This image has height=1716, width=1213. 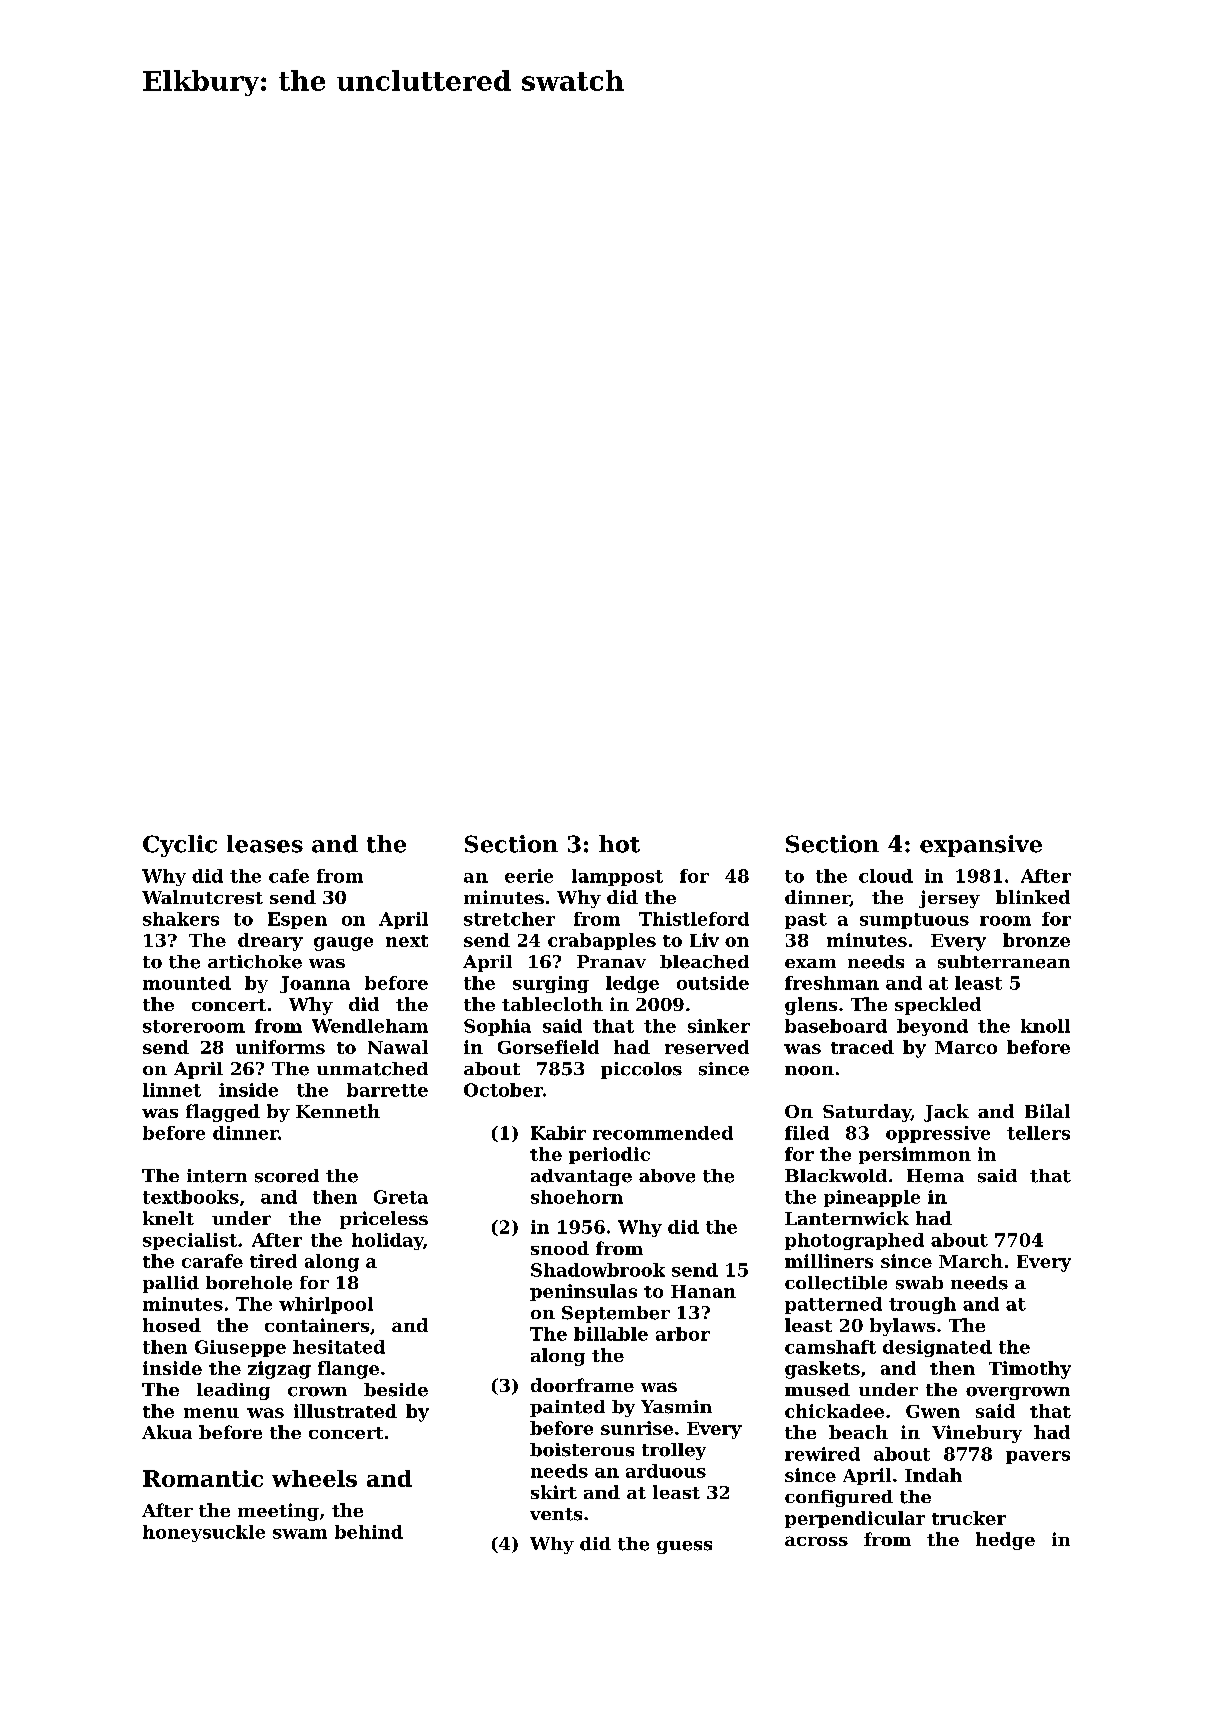 I want to click on leases, so click(x=265, y=844).
